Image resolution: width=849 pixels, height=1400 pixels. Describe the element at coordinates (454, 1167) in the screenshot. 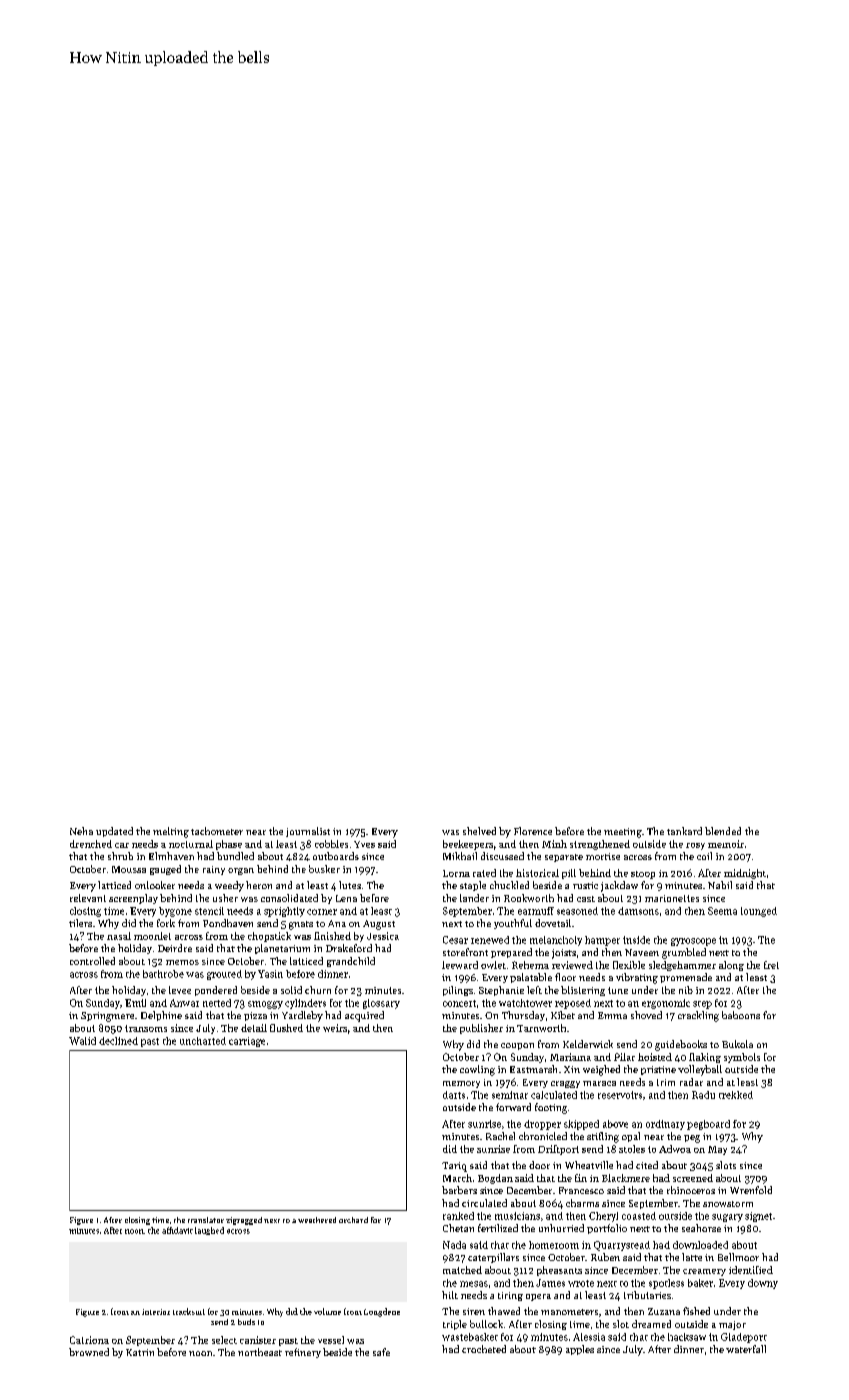

I see `Tariq` at that location.
